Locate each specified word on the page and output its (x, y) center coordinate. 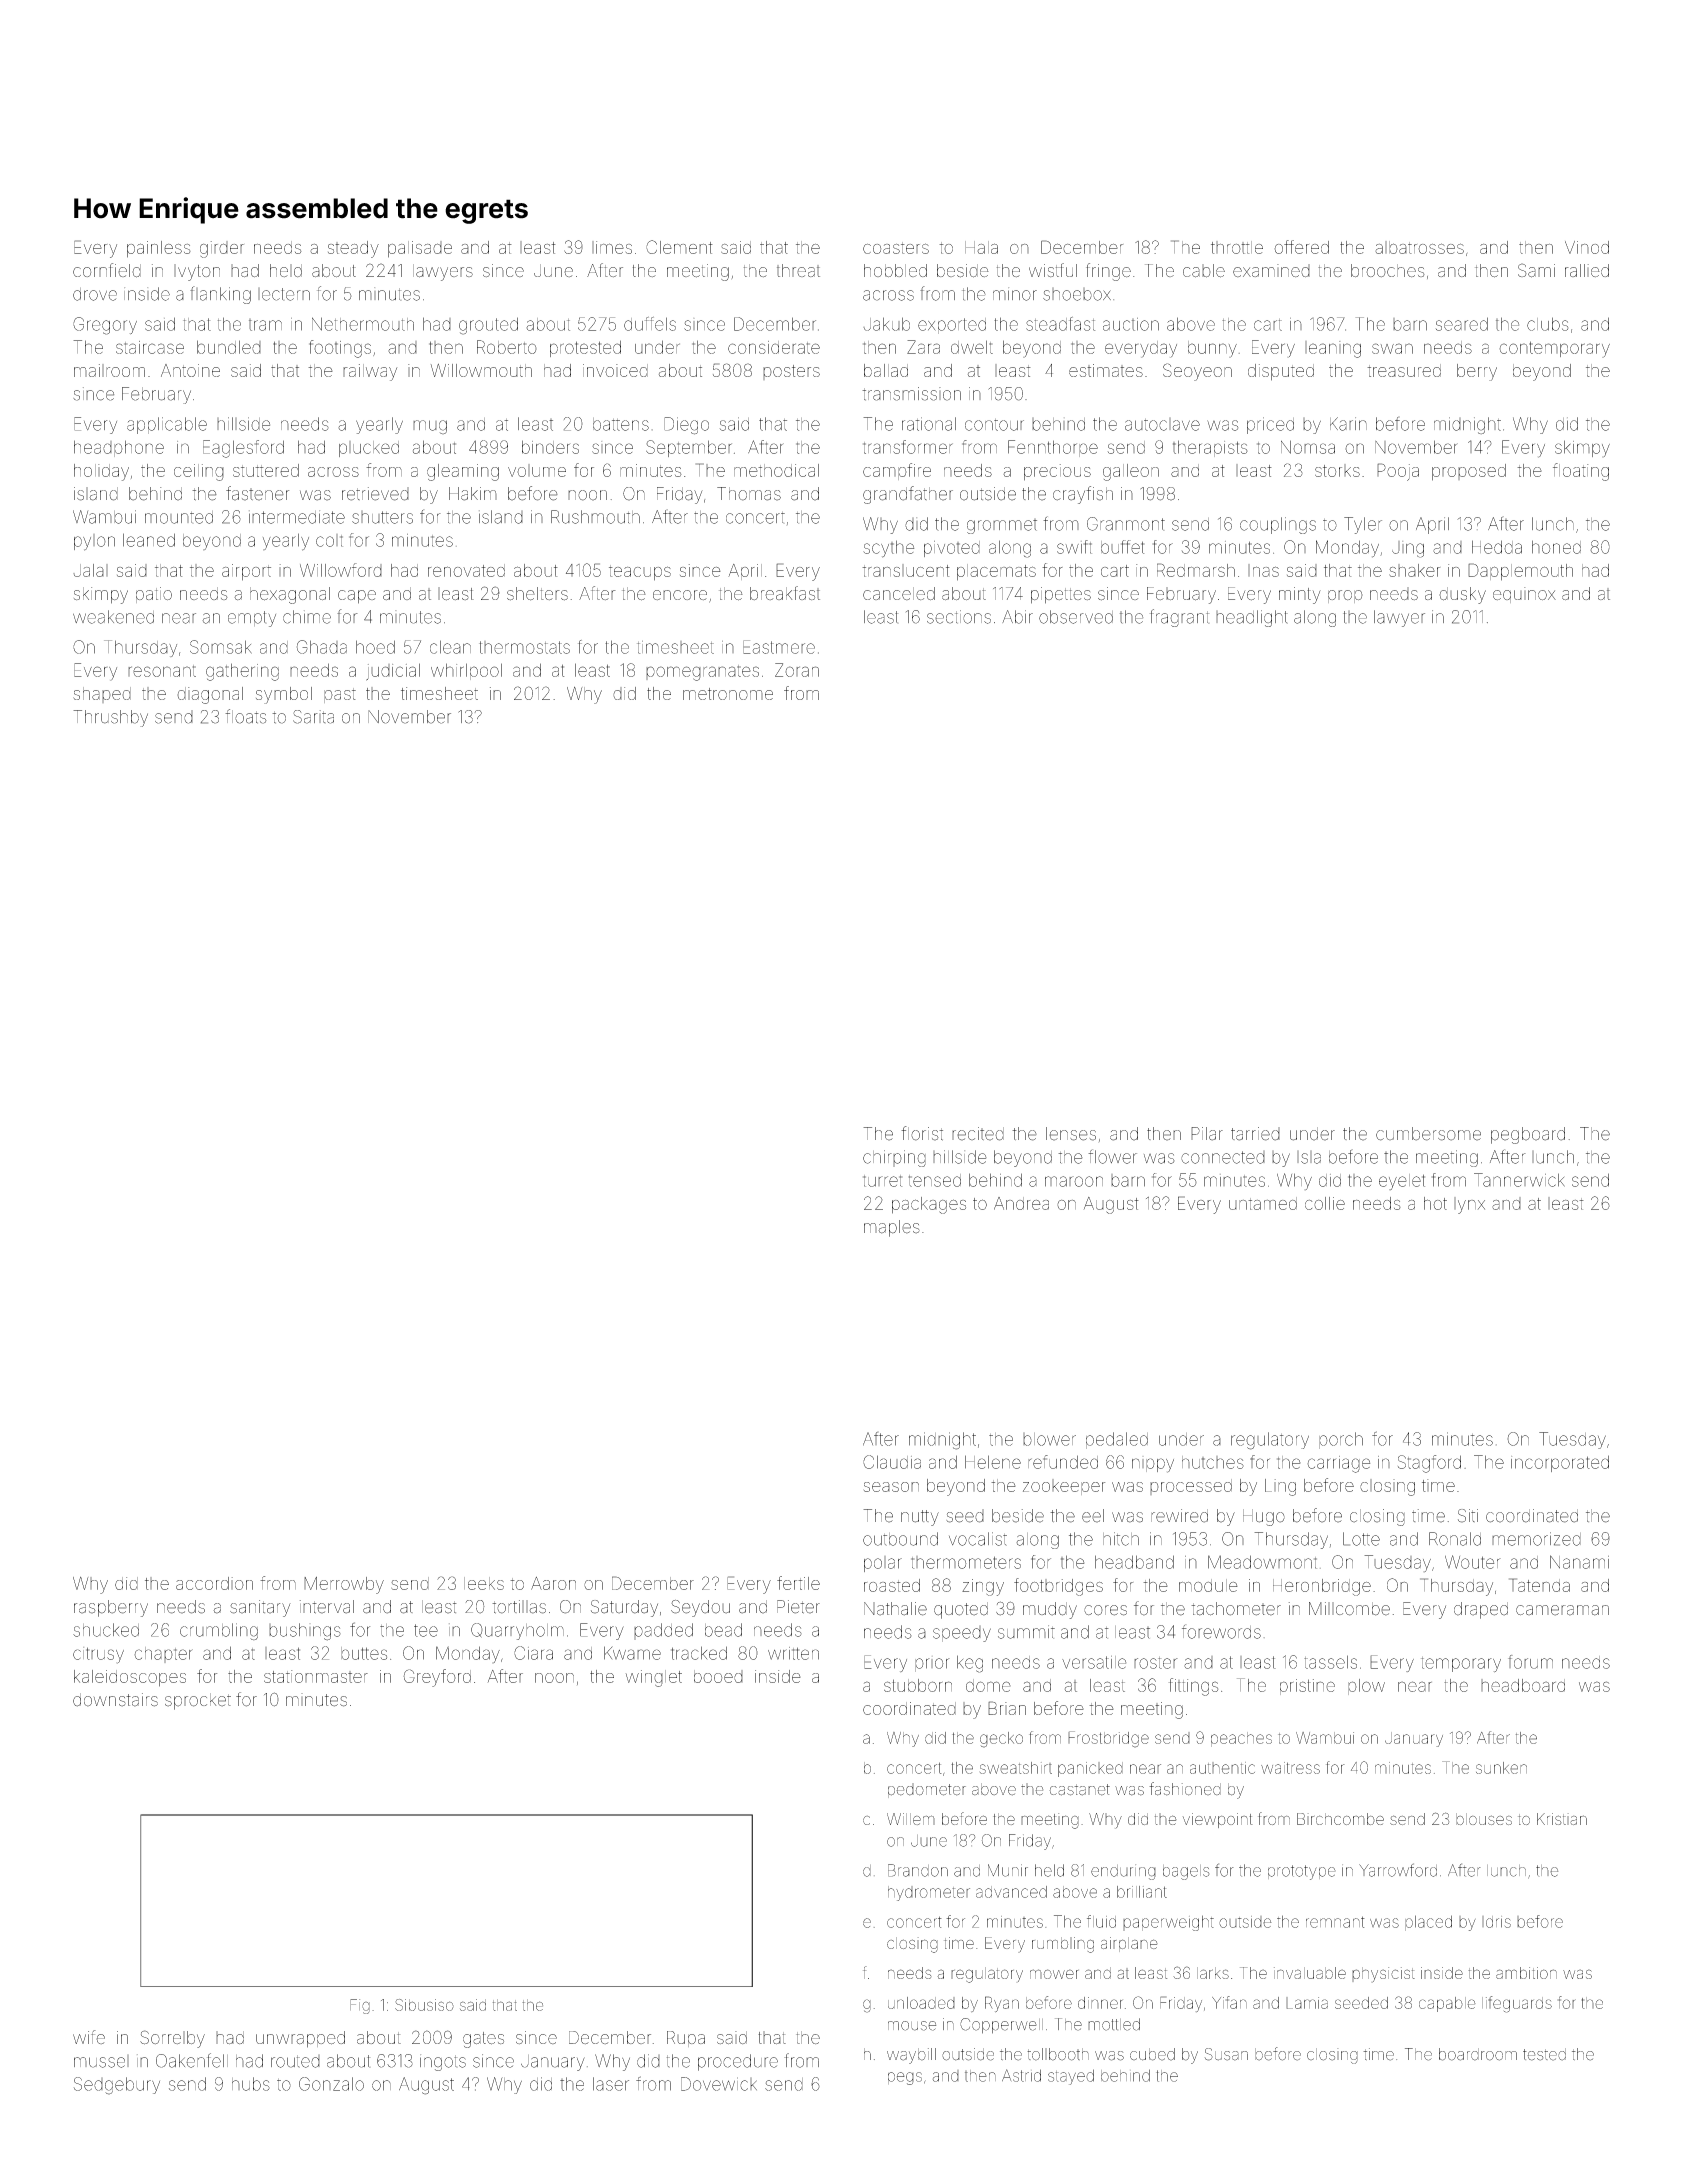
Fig (360, 2006)
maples (892, 1228)
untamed (1263, 1203)
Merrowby (344, 1585)
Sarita (313, 717)
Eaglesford (243, 449)
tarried (1255, 1134)
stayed (1071, 2077)
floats (246, 716)
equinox (1524, 595)
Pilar (1207, 1134)
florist (922, 1133)
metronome (728, 694)
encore (680, 595)
